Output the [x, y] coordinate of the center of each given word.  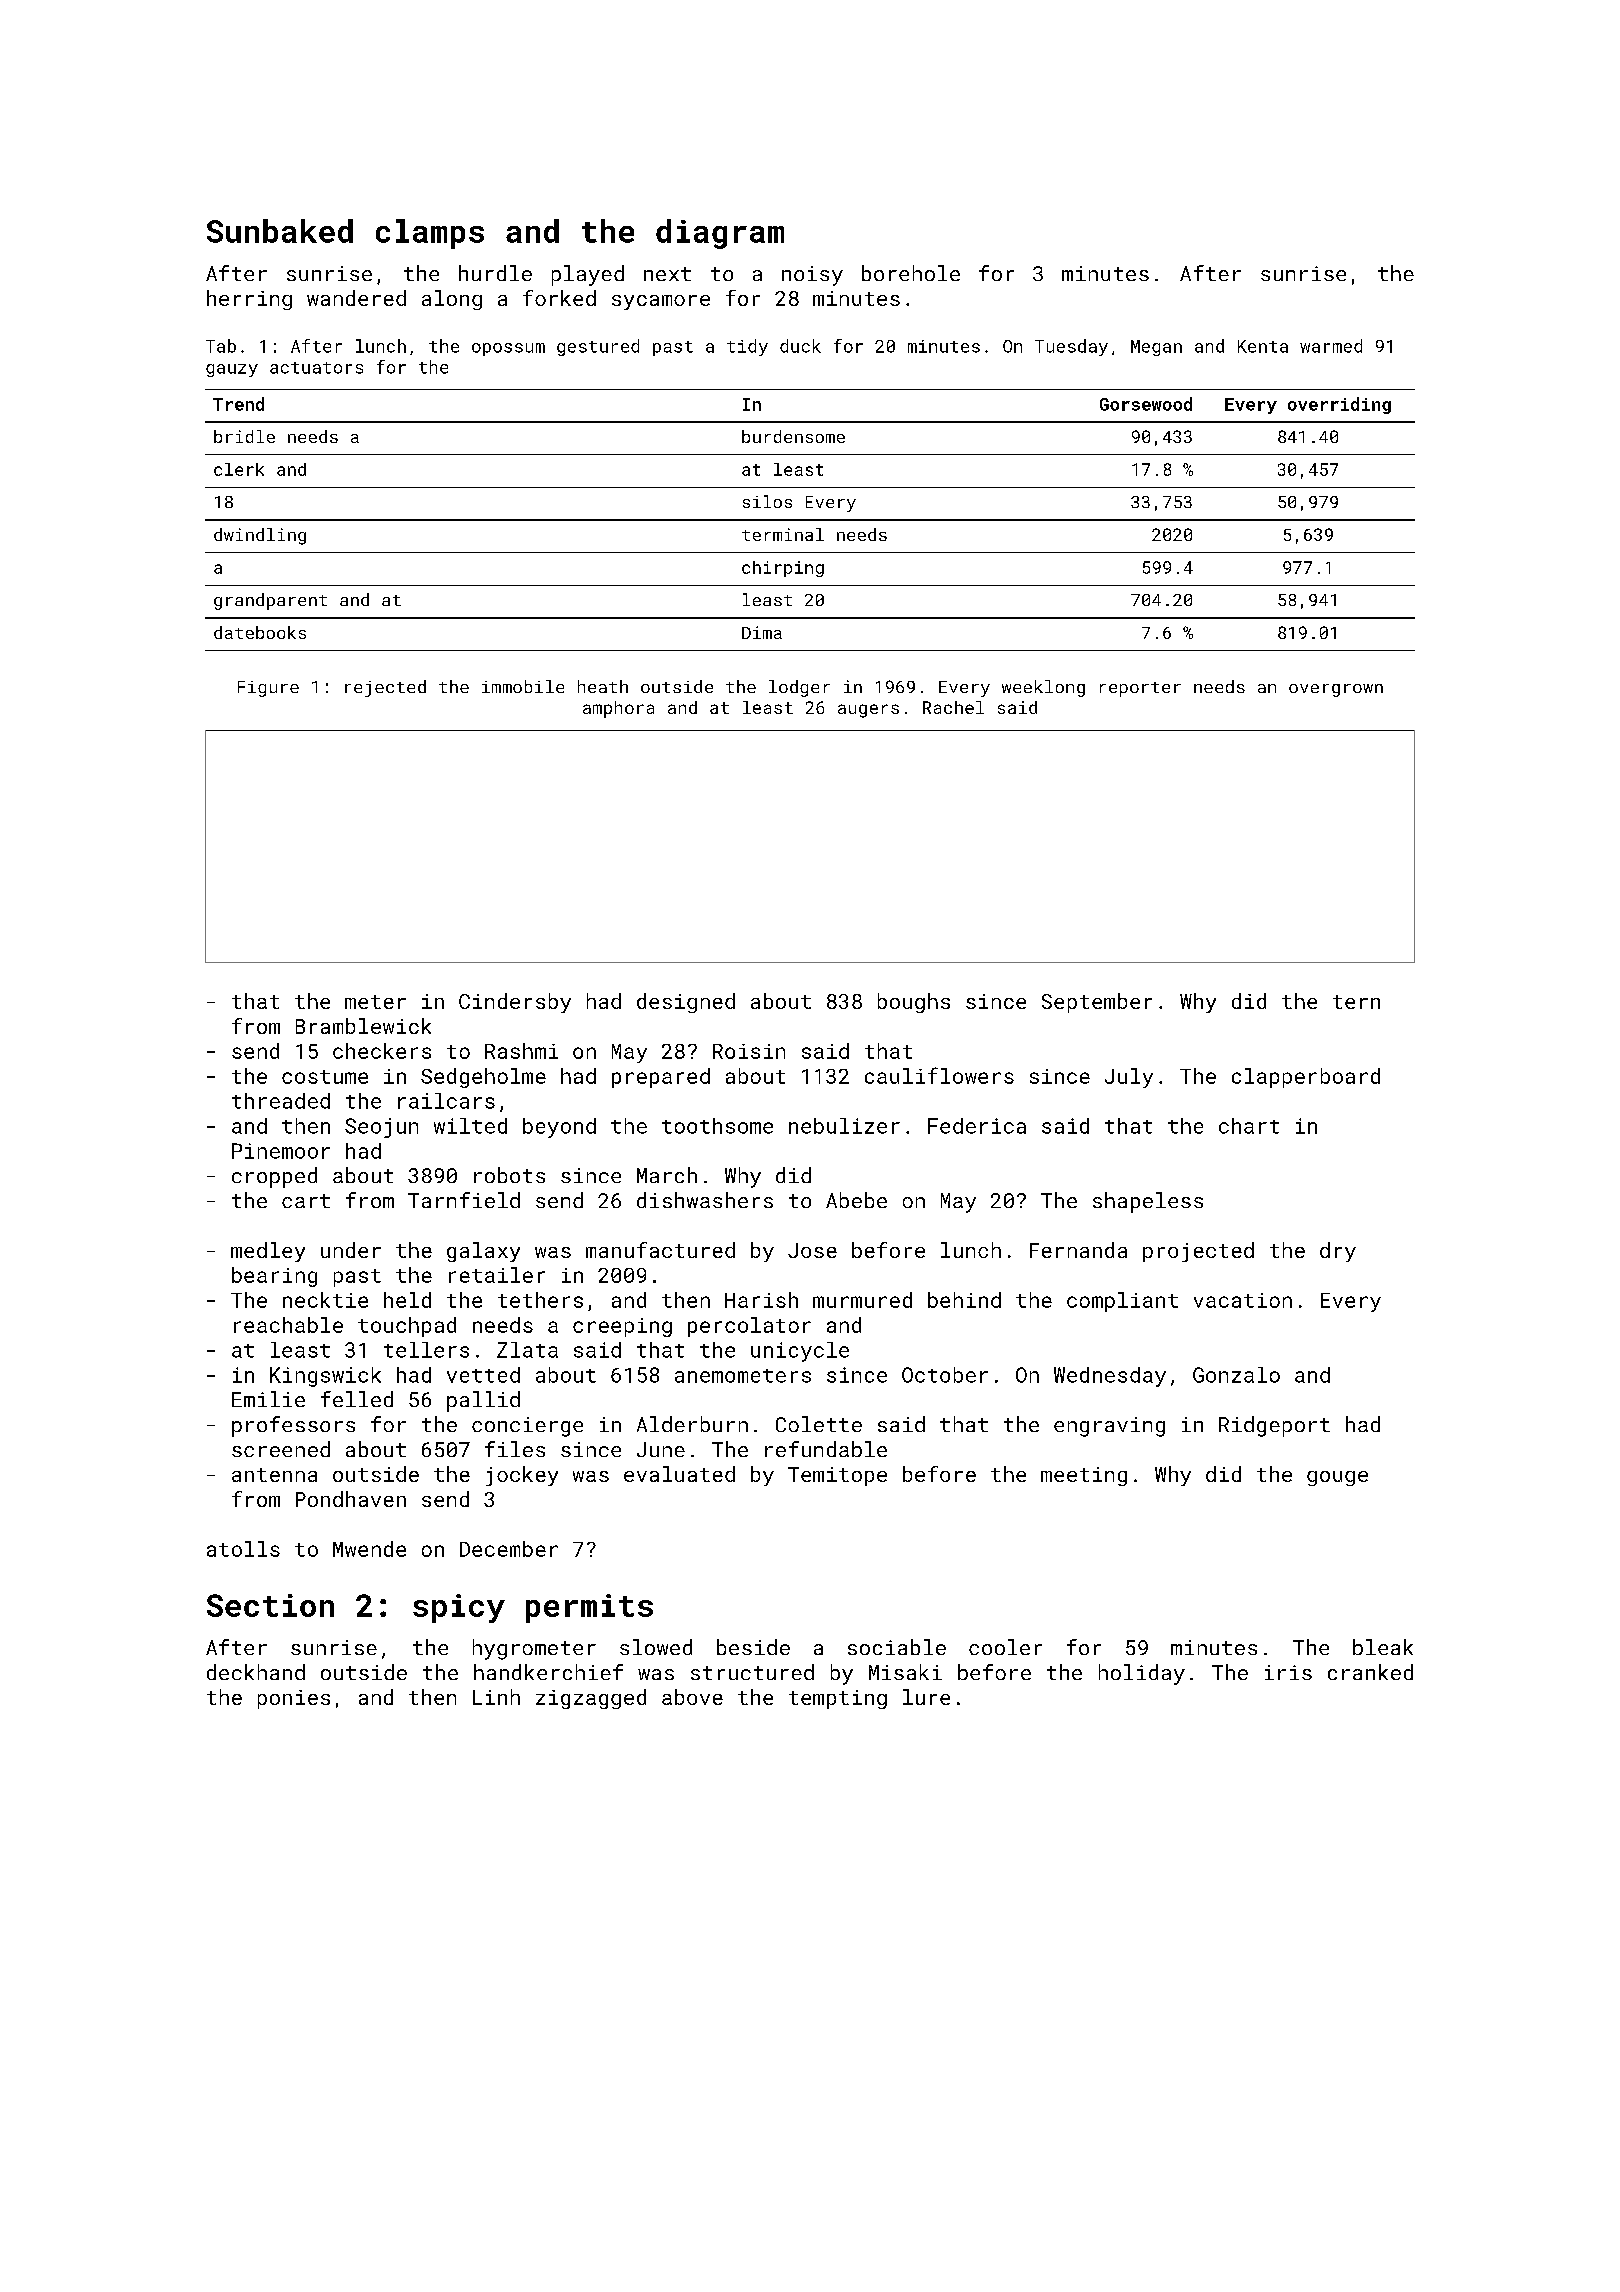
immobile [523, 686]
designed [686, 1003]
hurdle [495, 273]
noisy [812, 276]
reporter [1140, 689]
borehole [911, 273]
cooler [1005, 1647]
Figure [268, 689]
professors [293, 1426]
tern [1356, 1002]
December [509, 1549]
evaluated [679, 1474]
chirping [783, 569]
